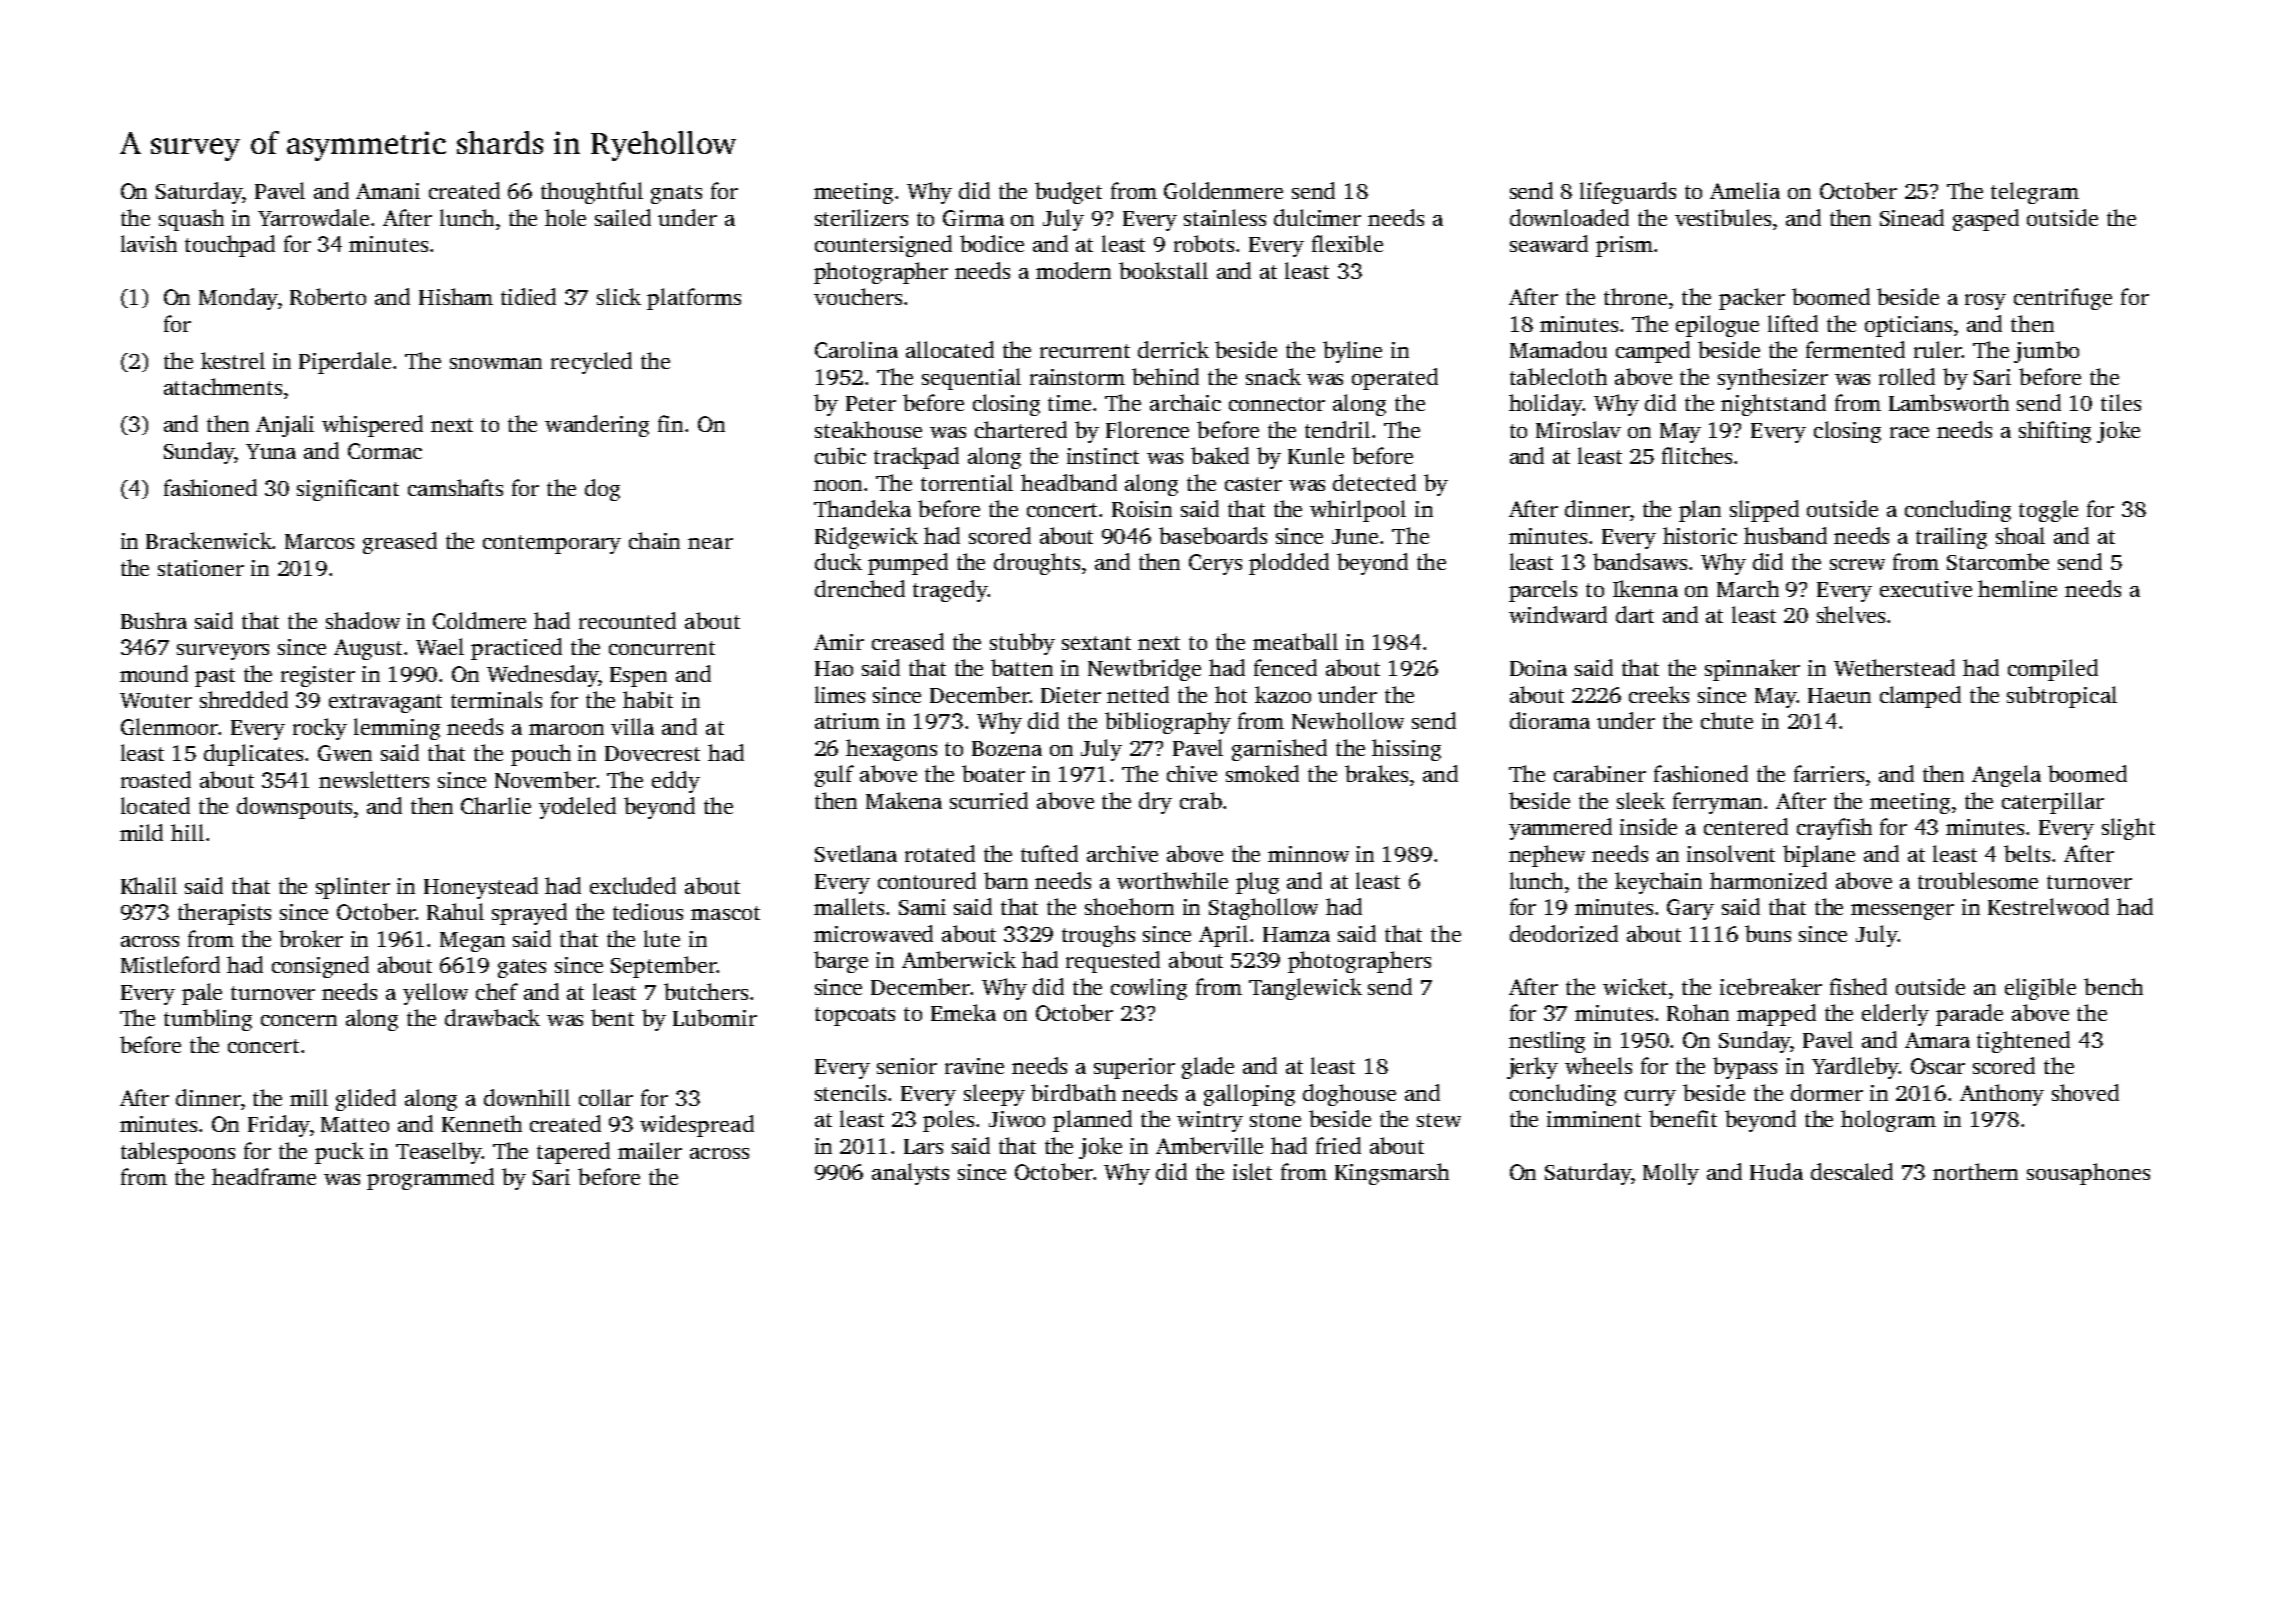 Image resolution: width=2277 pixels, height=1610 pixels. I want to click on headframe, so click(264, 1176).
